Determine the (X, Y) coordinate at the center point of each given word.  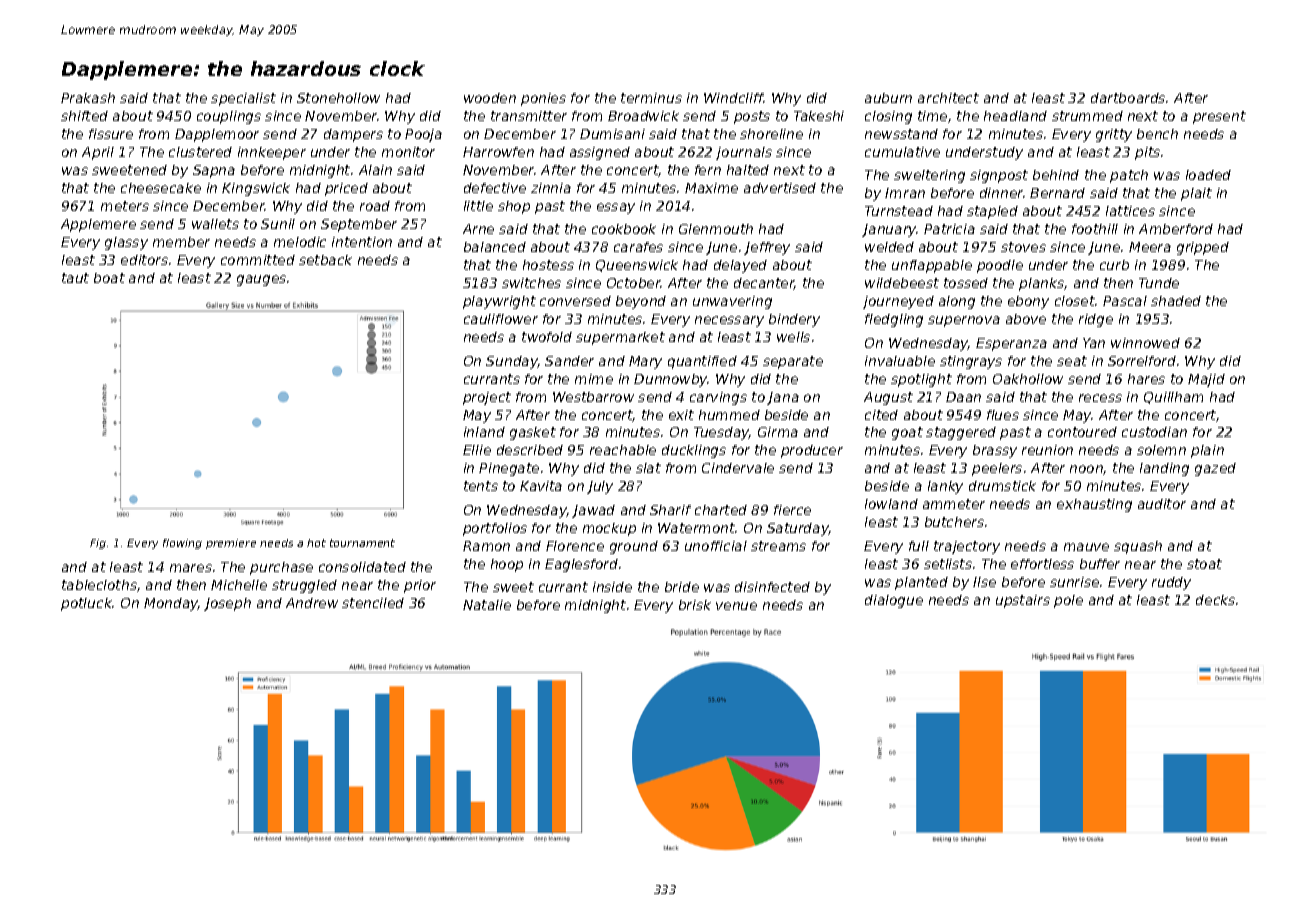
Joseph (227, 604)
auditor (1162, 504)
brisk (695, 605)
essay (616, 208)
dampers (353, 135)
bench (1157, 134)
